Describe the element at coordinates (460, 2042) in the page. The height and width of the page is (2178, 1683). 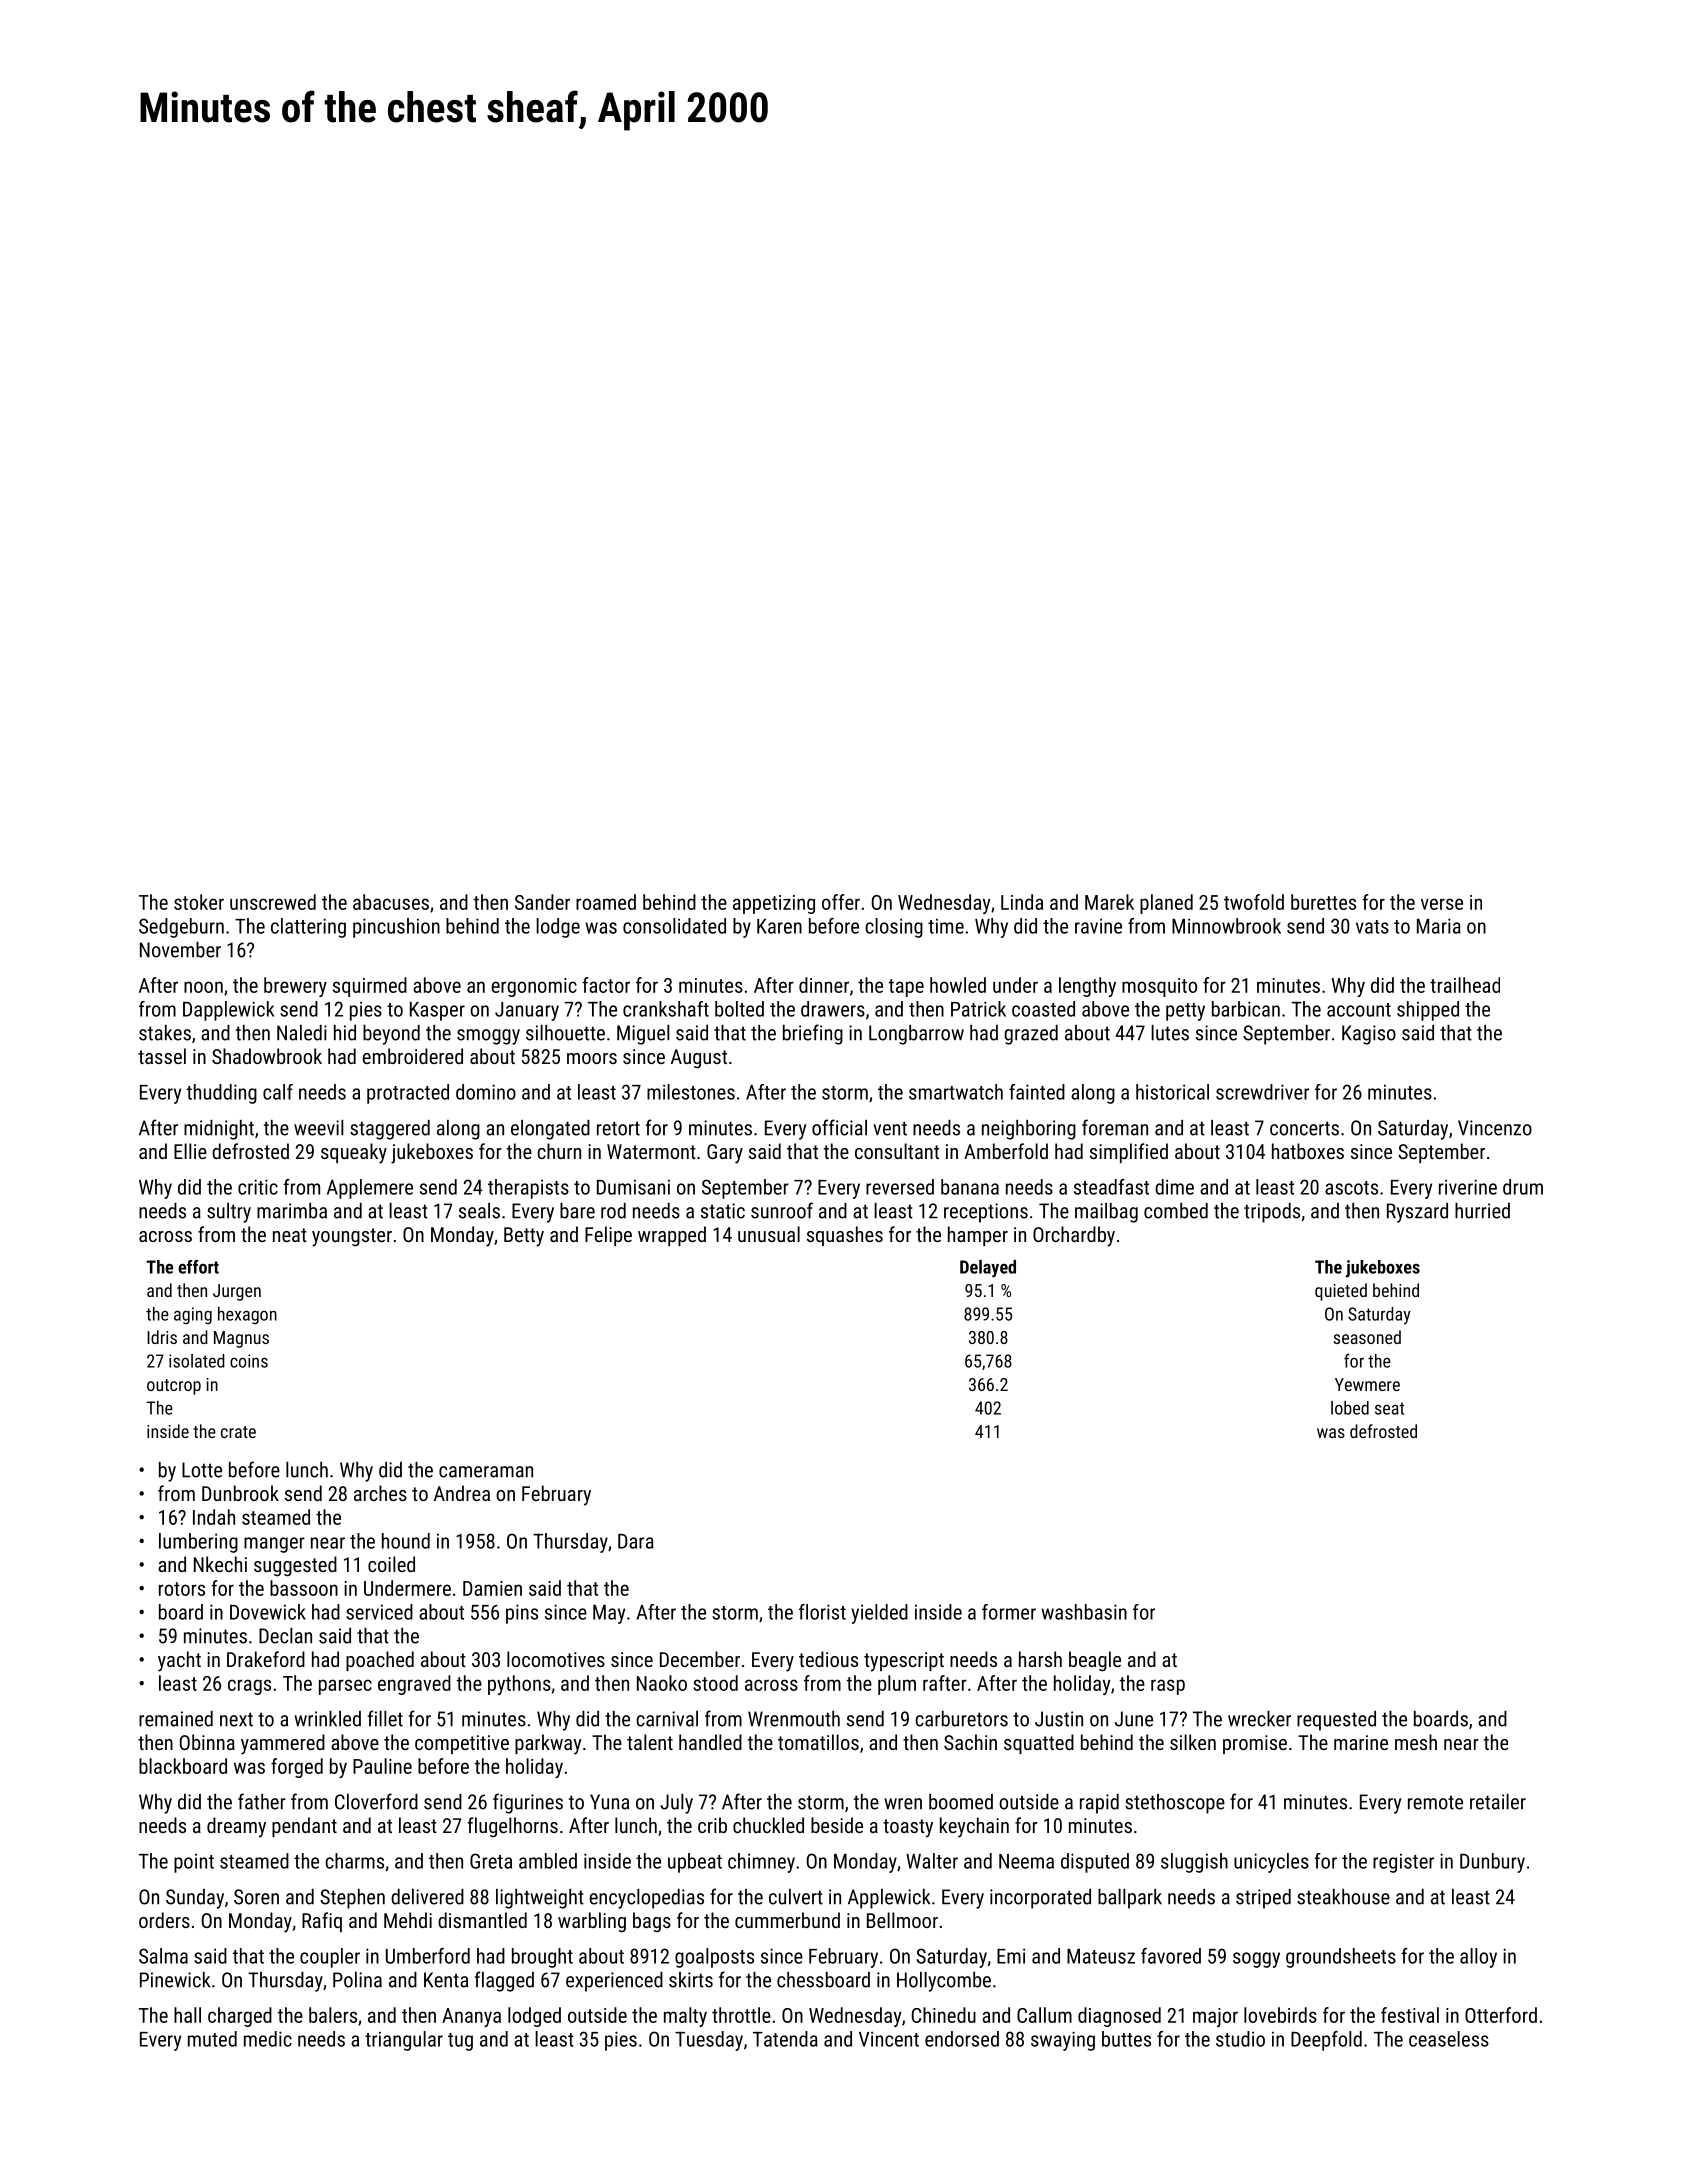
I see `tug` at that location.
